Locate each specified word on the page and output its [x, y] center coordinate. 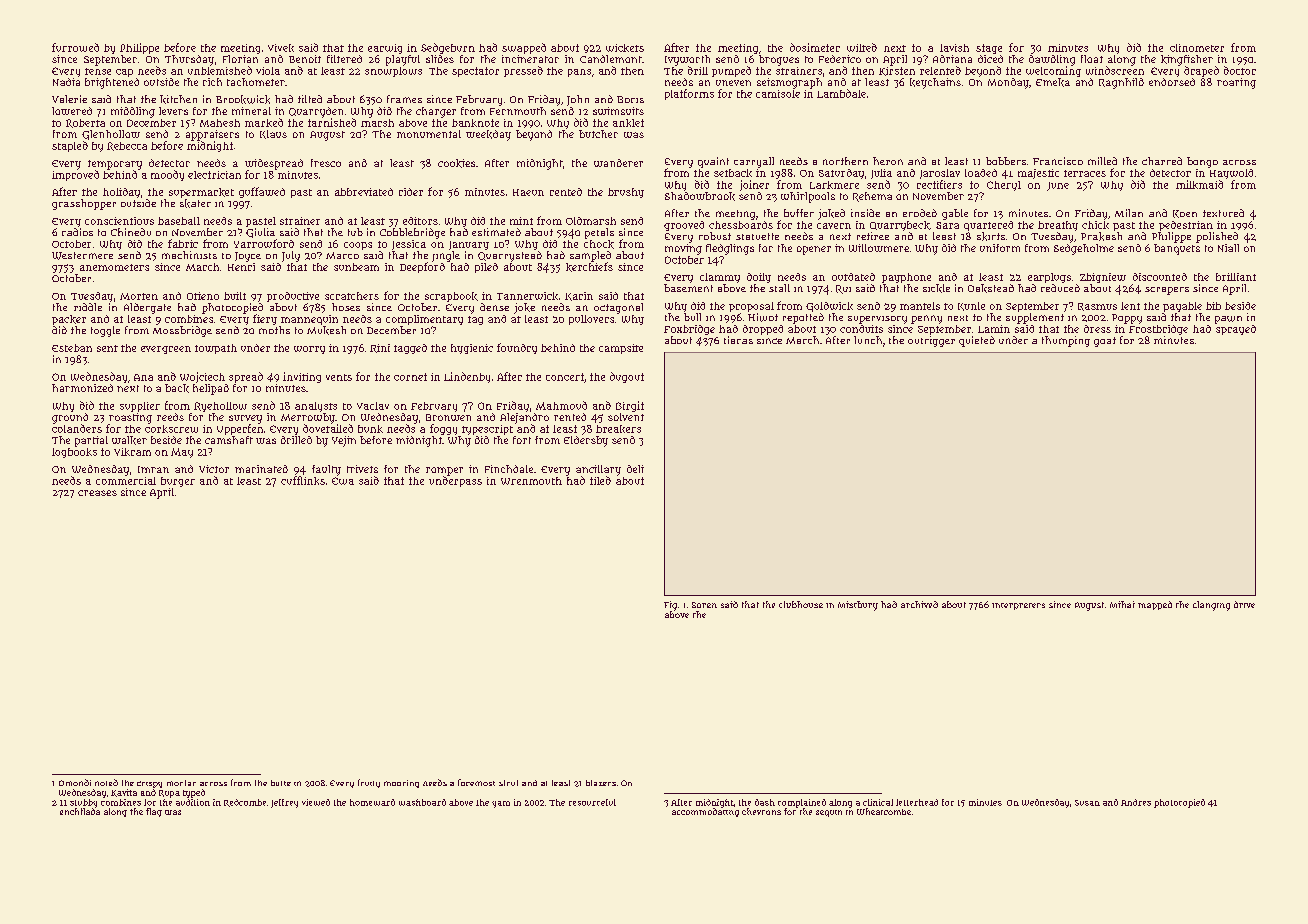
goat [1105, 342]
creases [97, 493]
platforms [689, 94]
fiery [265, 319]
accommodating [705, 812]
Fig [670, 606]
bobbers [1006, 161]
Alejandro [524, 418]
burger [178, 482]
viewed [316, 802]
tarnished [332, 122]
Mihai [1122, 604]
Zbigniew [1103, 278]
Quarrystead [510, 256]
